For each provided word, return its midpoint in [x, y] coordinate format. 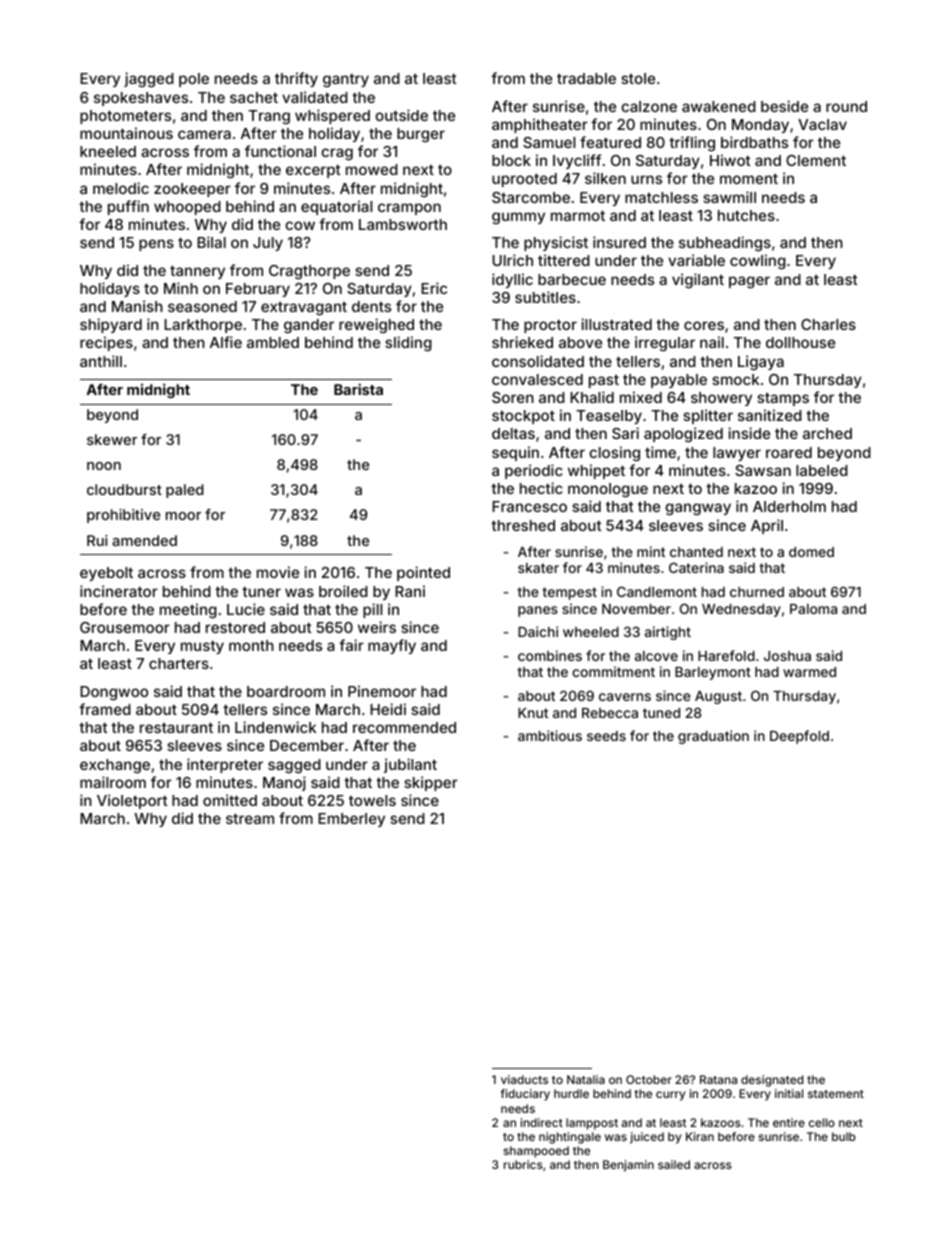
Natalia [586, 1079]
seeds [606, 736]
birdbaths [754, 142]
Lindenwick [275, 727]
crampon [409, 209]
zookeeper [192, 190]
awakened [719, 106]
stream [250, 818]
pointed [423, 573]
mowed [372, 169]
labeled [822, 470]
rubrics [523, 1164]
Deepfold [799, 737]
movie [278, 572]
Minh [181, 288]
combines [550, 655]
